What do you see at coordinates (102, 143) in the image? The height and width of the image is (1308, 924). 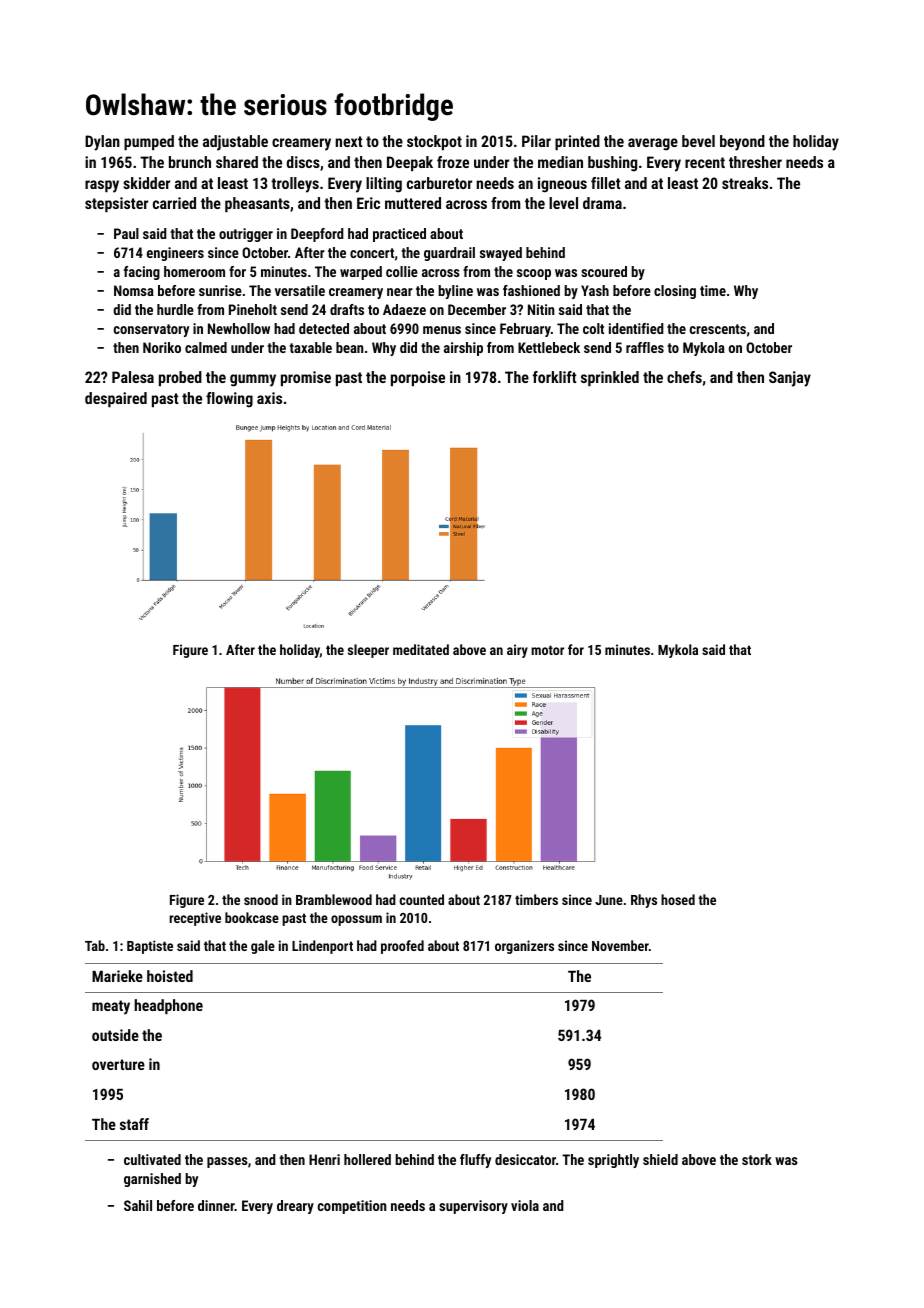 I see `Dylan` at bounding box center [102, 143].
